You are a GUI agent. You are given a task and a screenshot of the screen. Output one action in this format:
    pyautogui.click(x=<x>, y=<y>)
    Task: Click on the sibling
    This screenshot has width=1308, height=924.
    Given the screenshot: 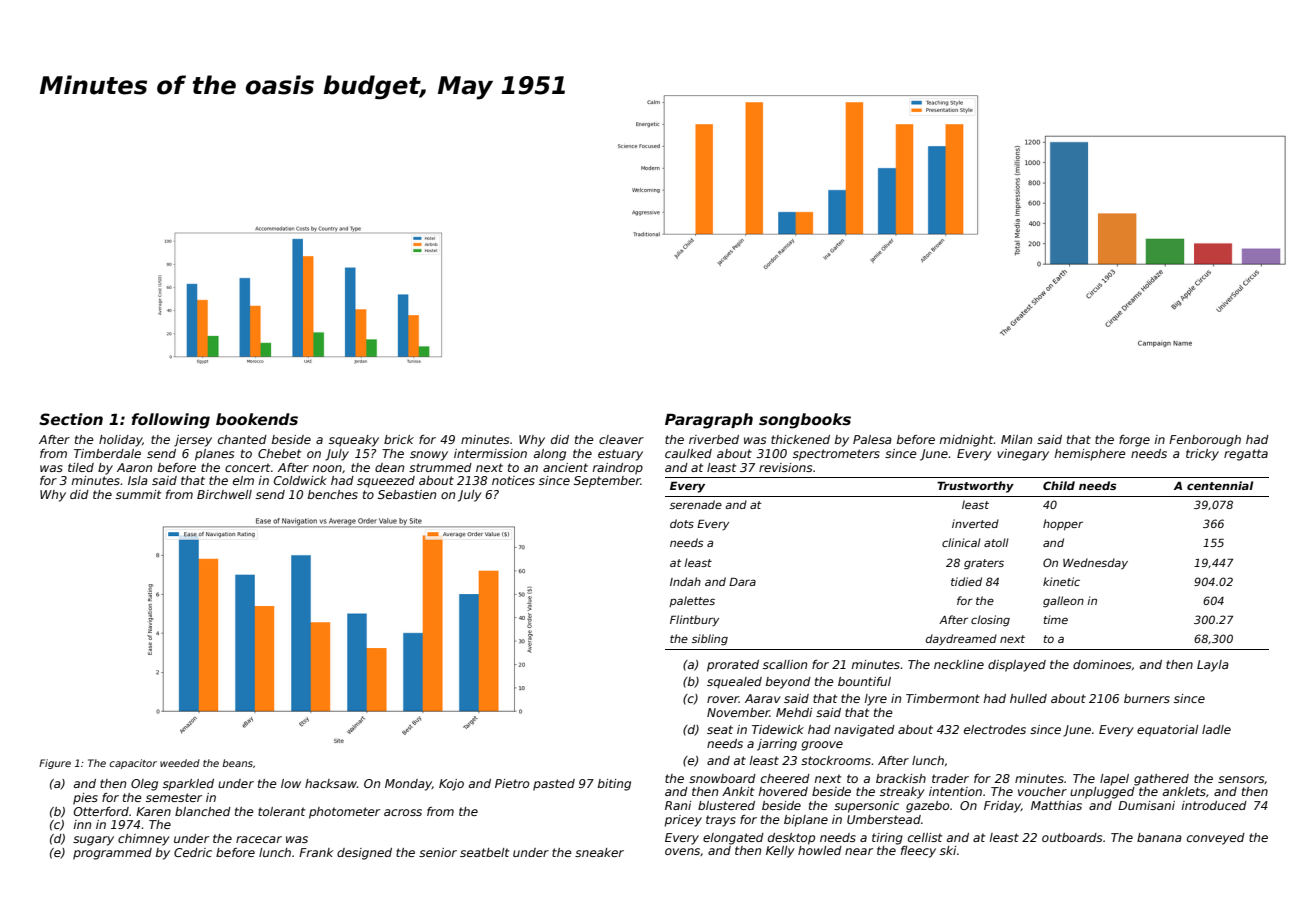 What is the action you would take?
    pyautogui.click(x=710, y=640)
